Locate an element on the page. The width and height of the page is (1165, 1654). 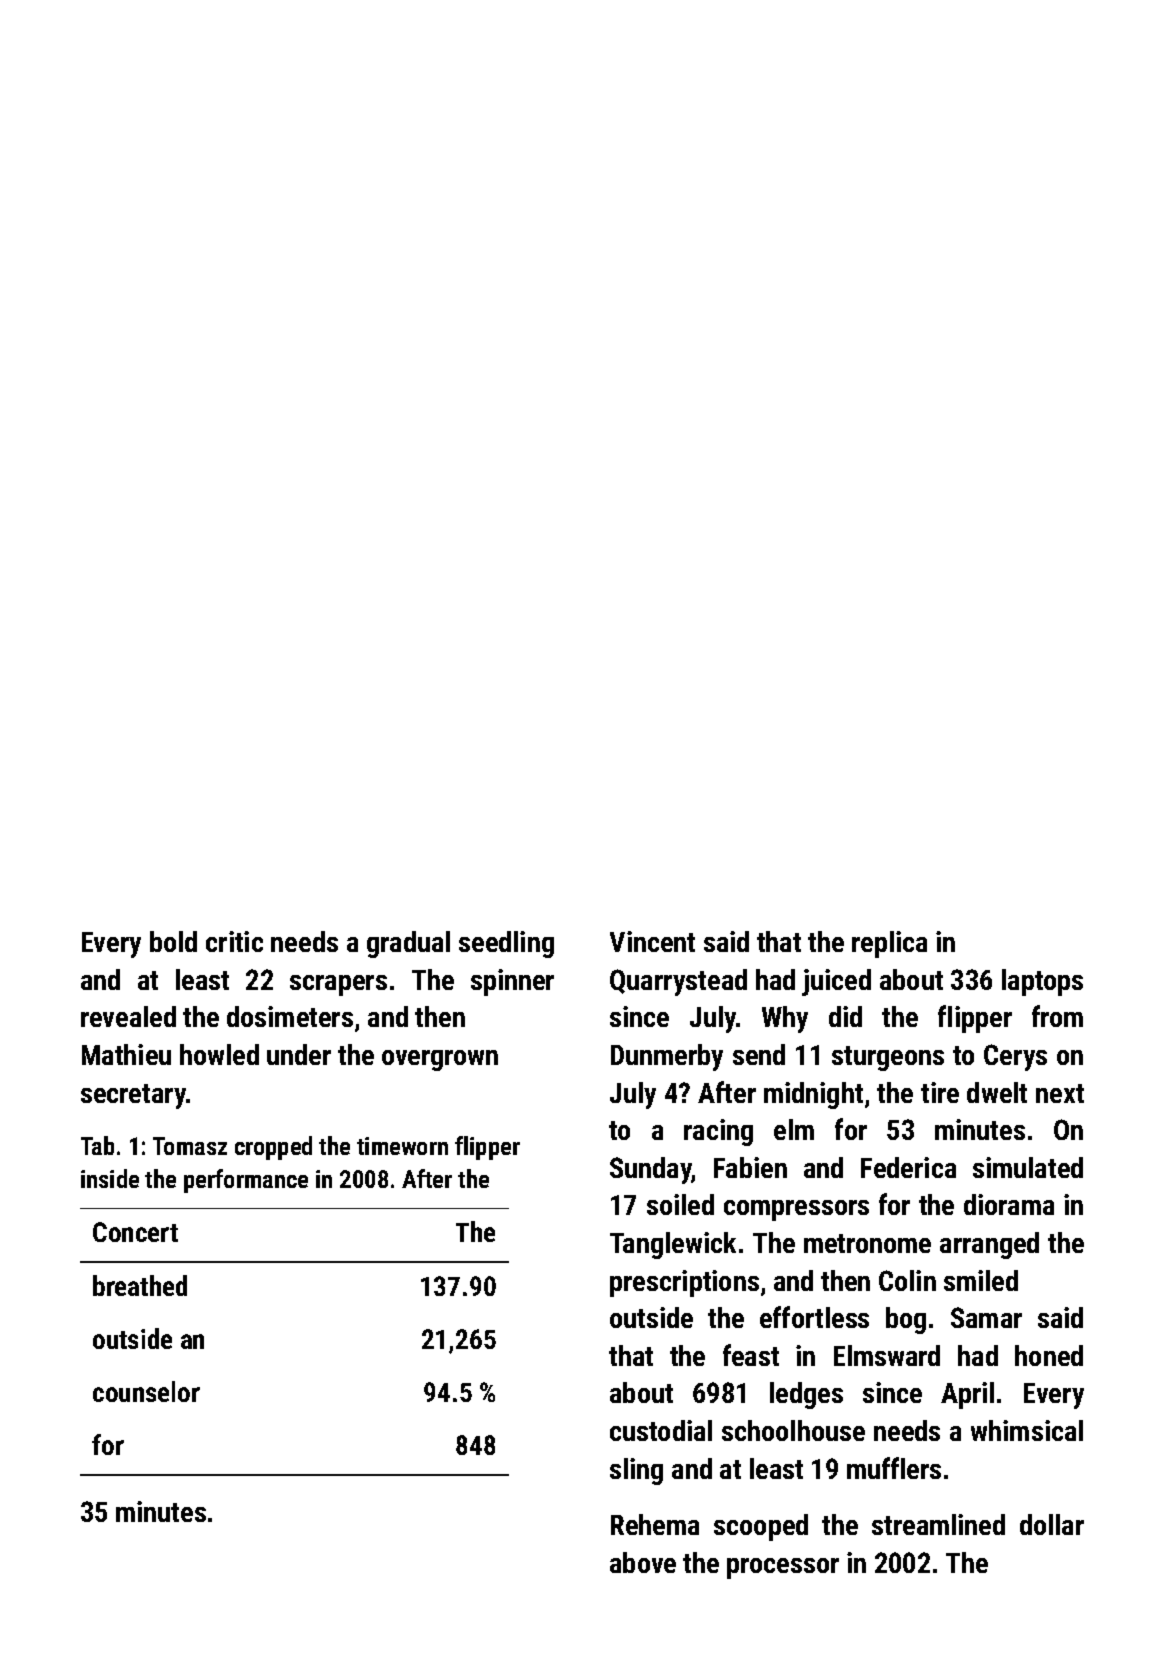
dollar is located at coordinates (1052, 1524).
